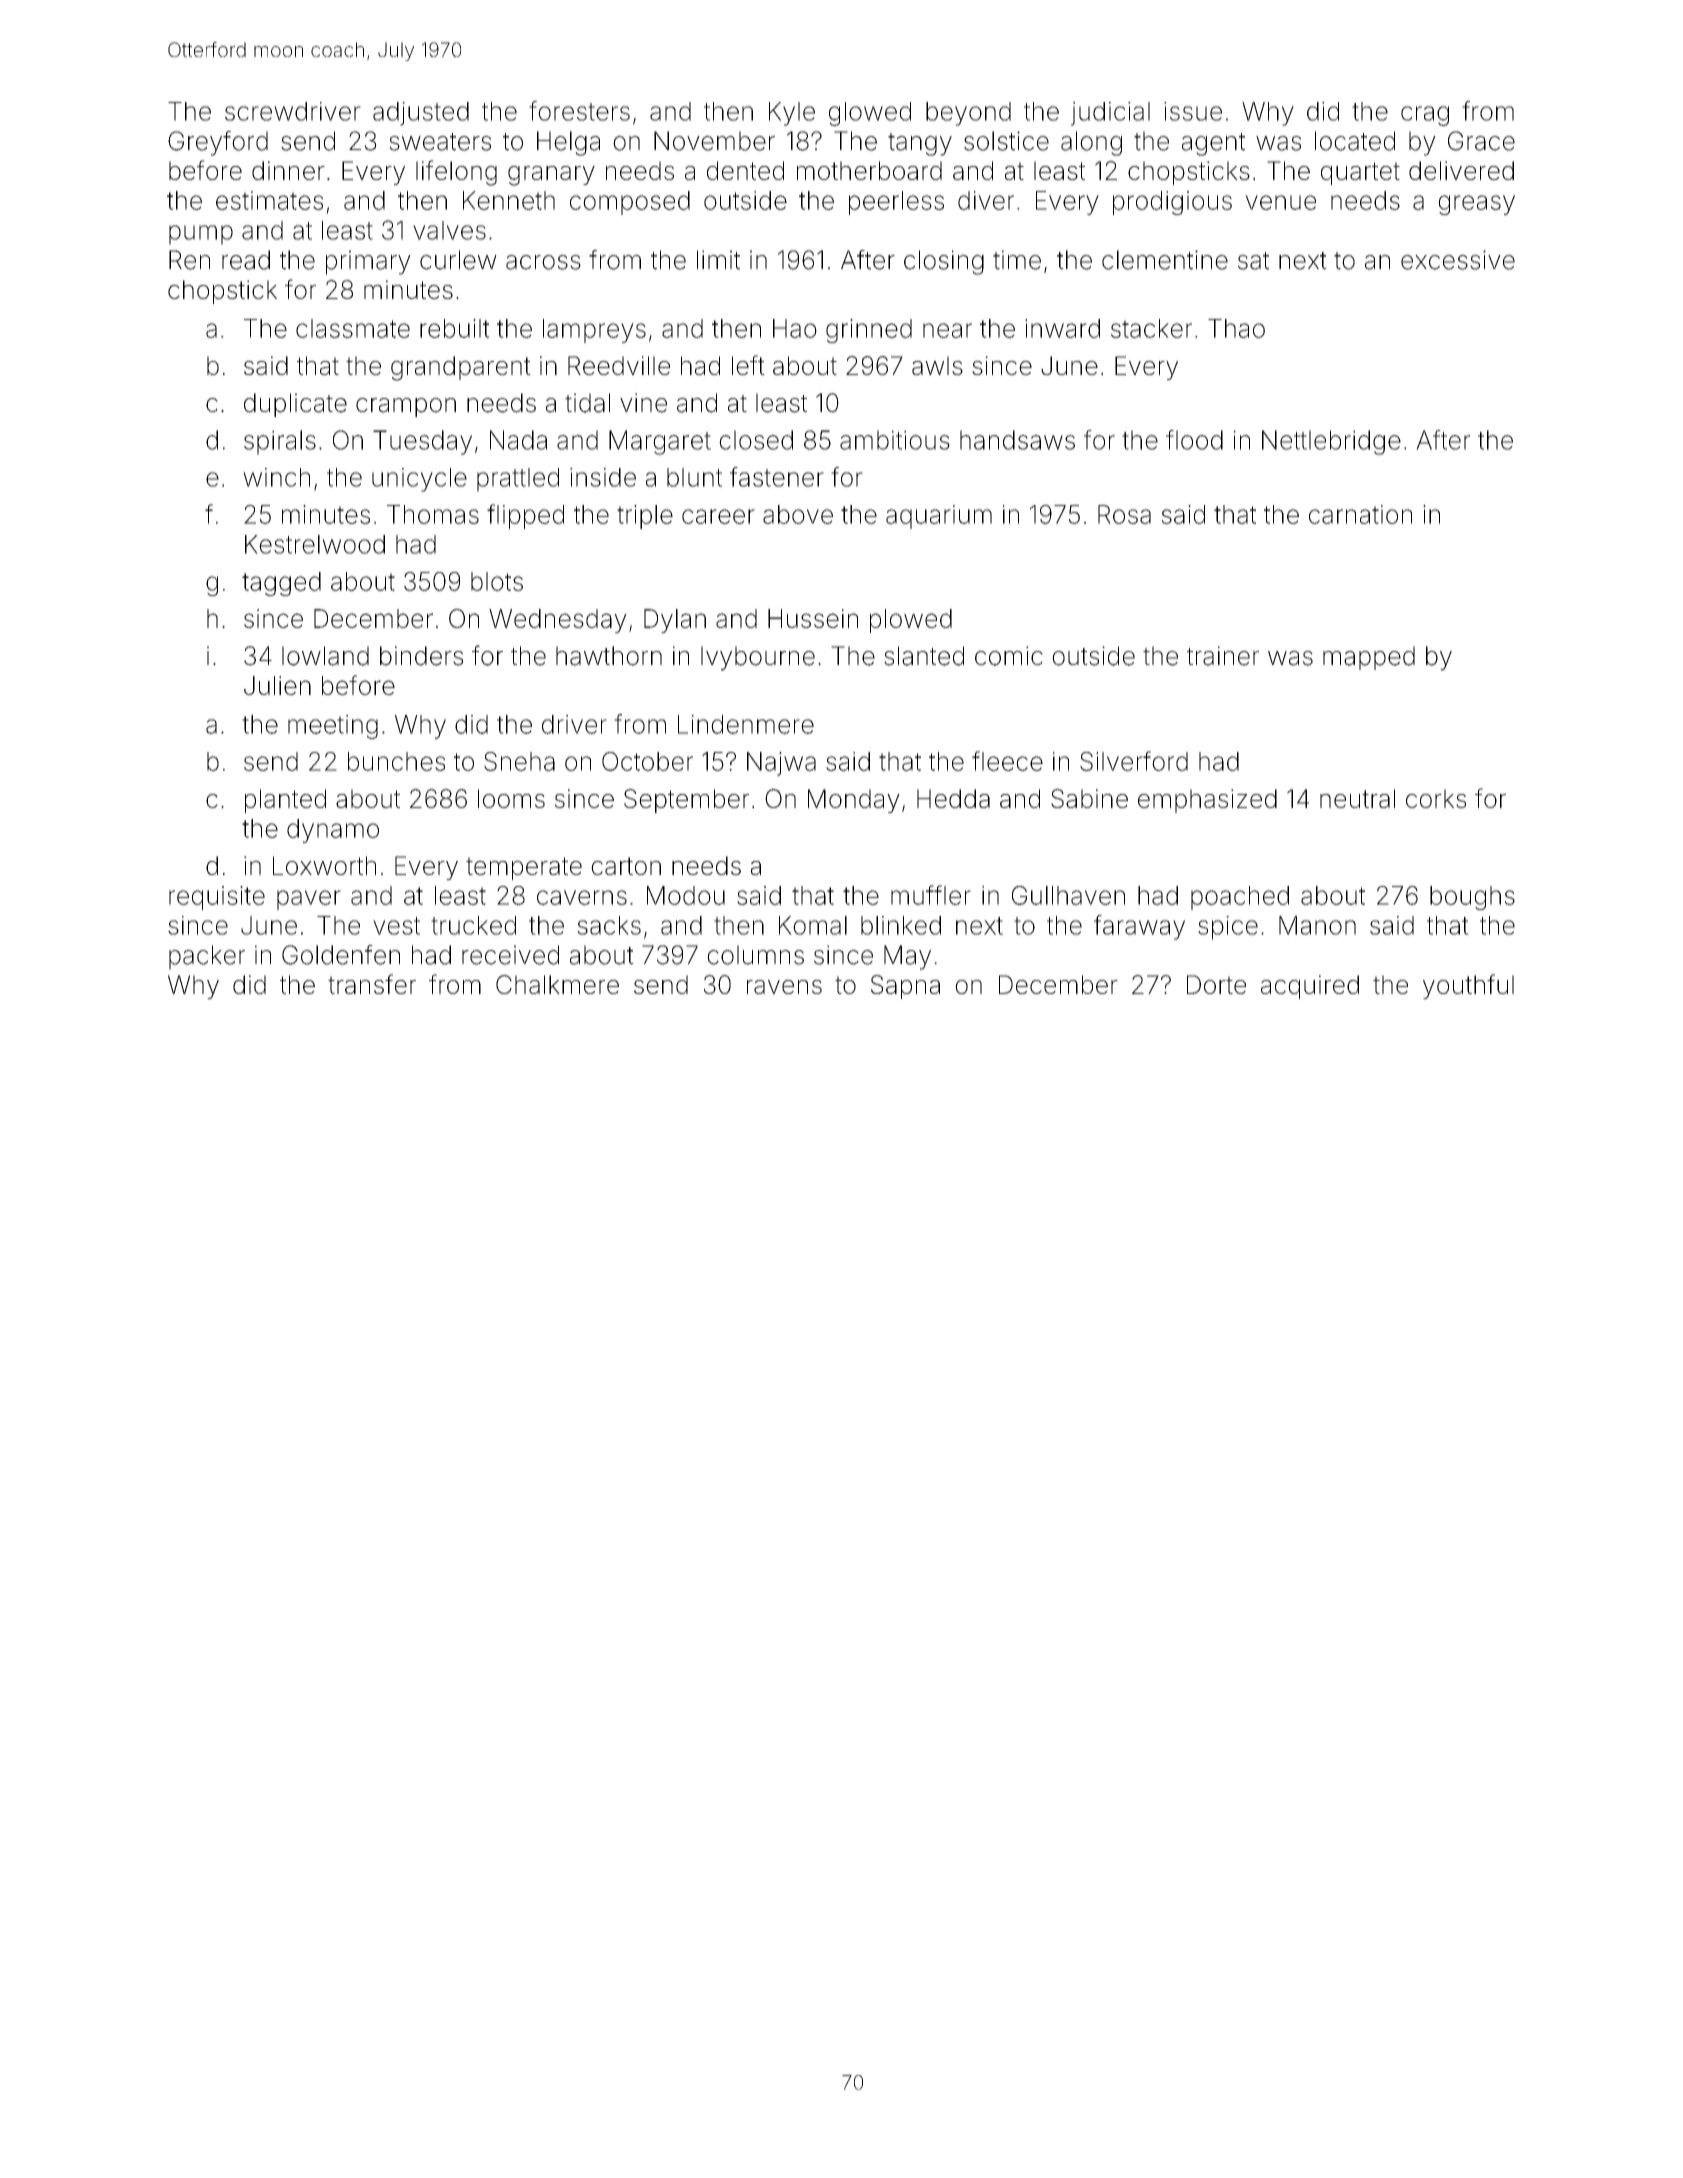 The height and width of the page is (2178, 1683). What do you see at coordinates (647, 761) in the page?
I see `October` at bounding box center [647, 761].
